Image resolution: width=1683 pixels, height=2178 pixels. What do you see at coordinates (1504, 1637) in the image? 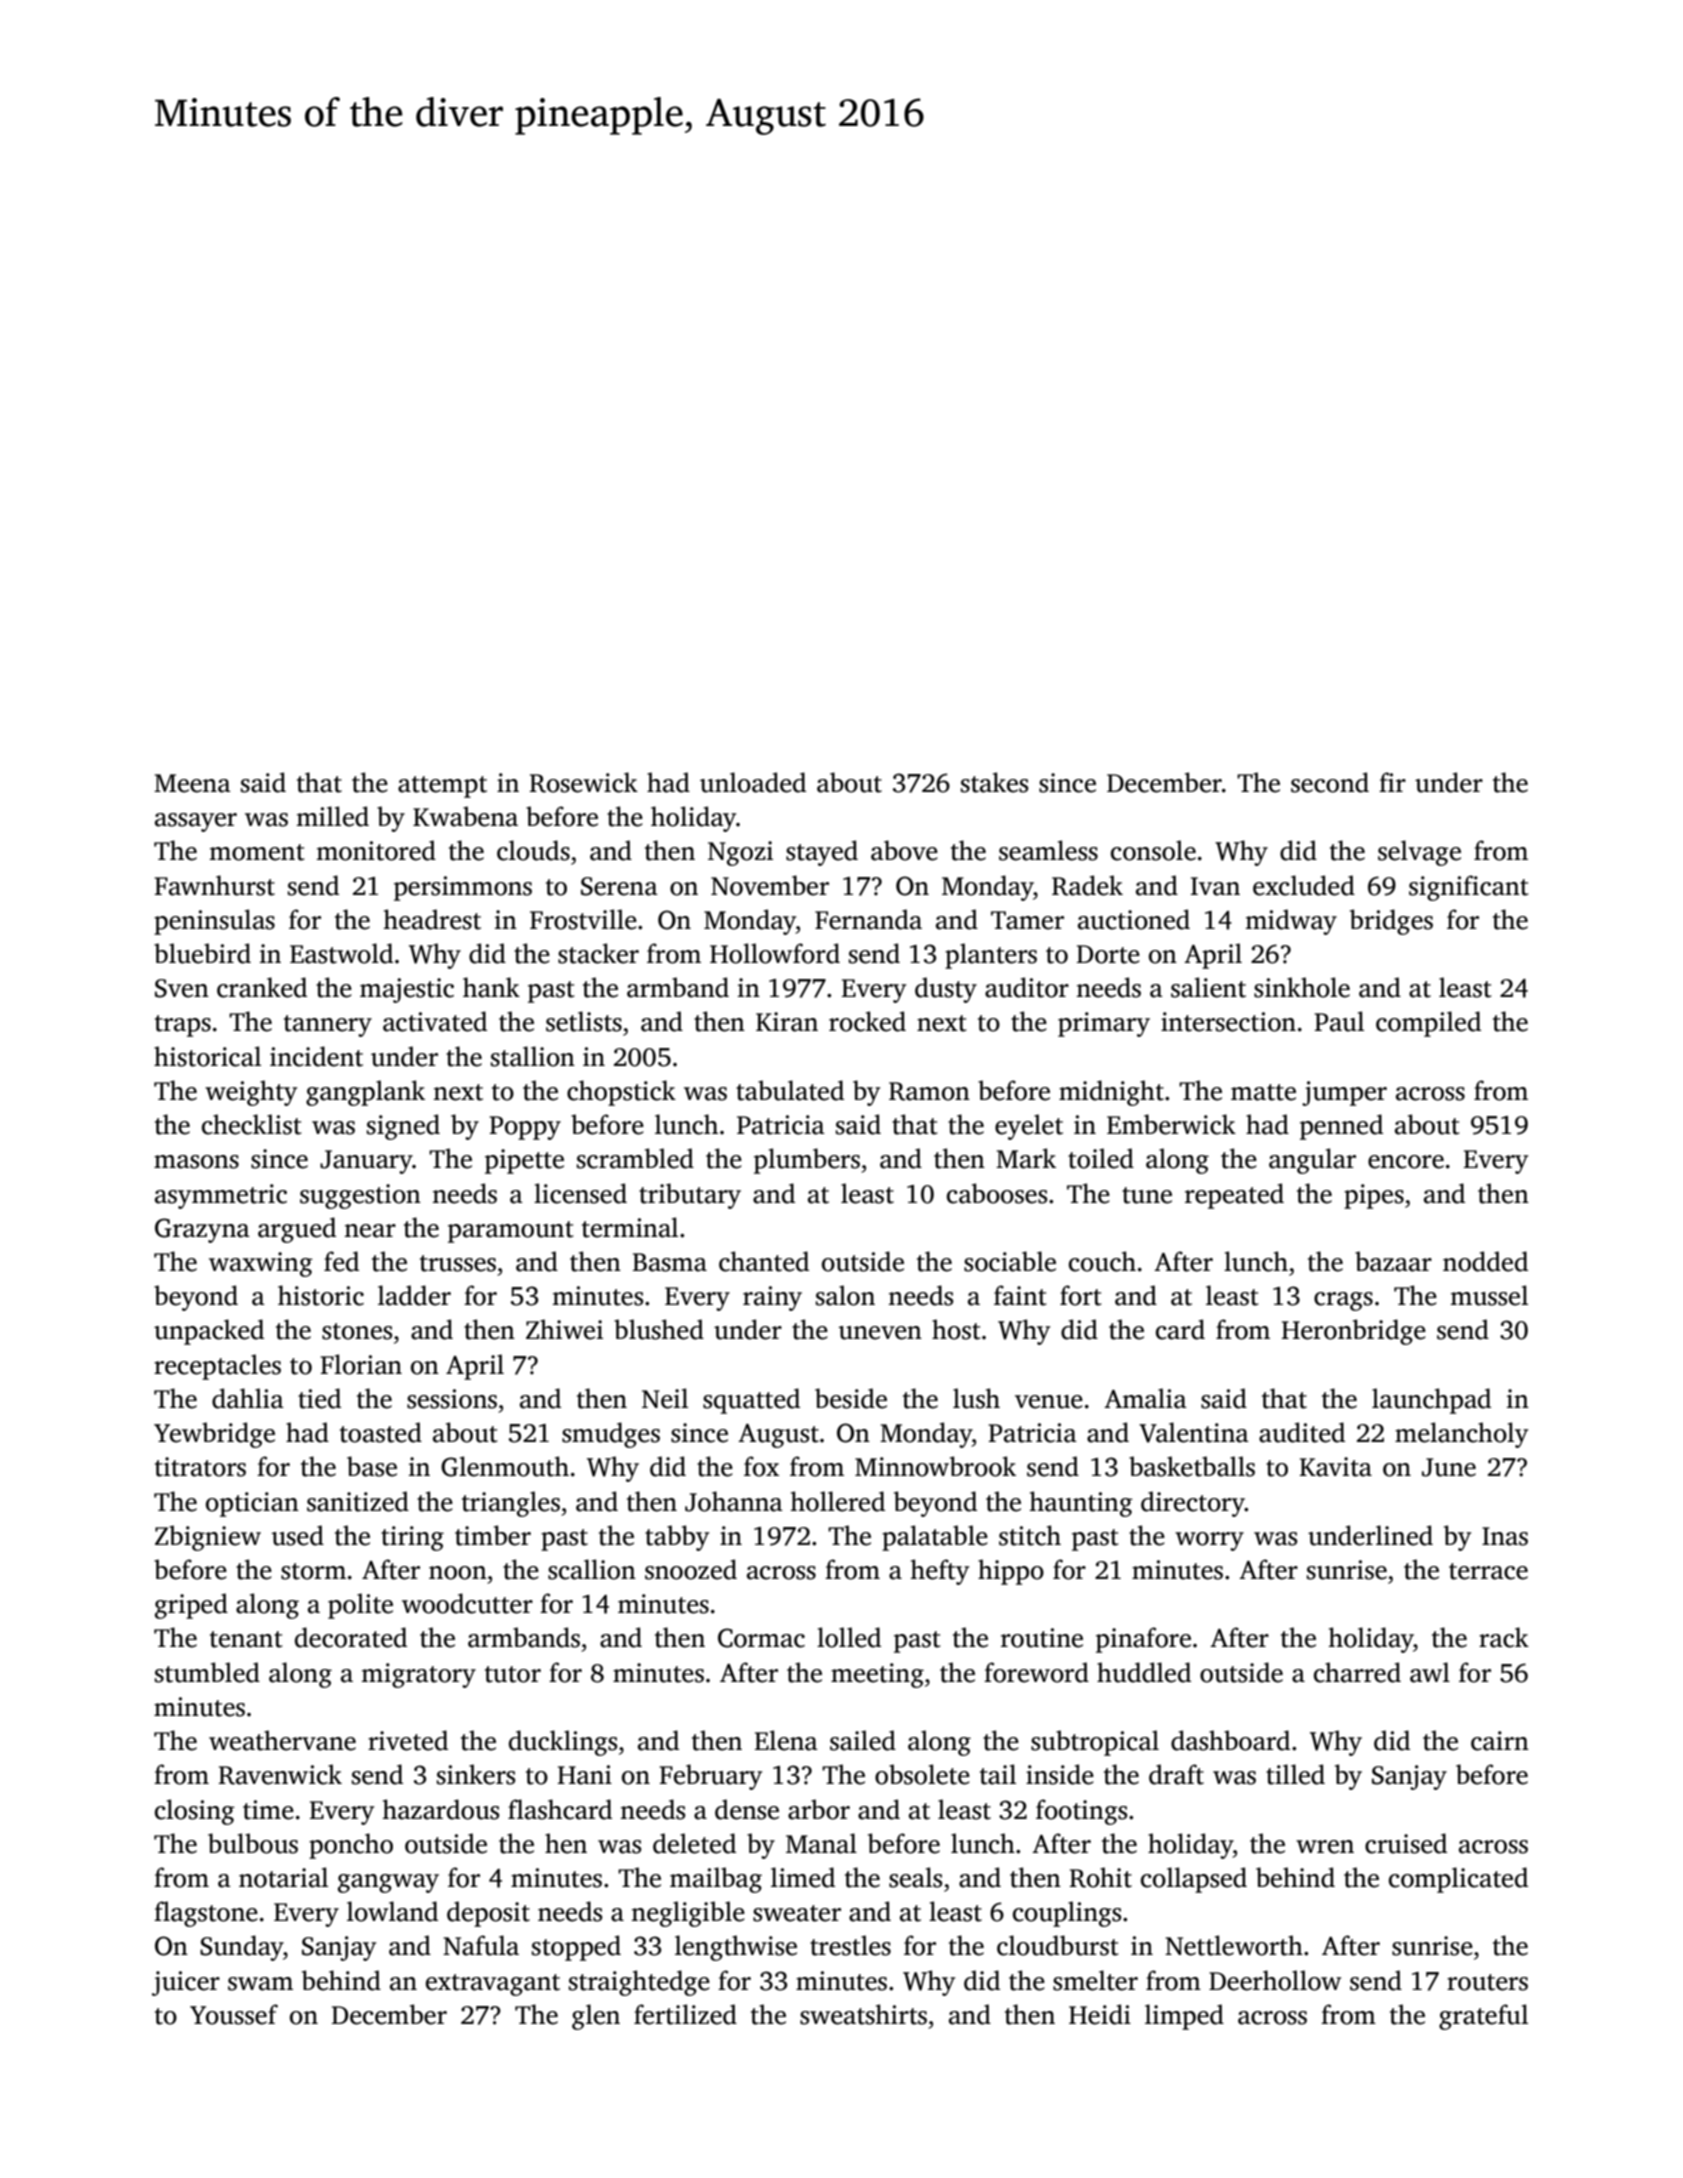
I see `rack` at bounding box center [1504, 1637].
